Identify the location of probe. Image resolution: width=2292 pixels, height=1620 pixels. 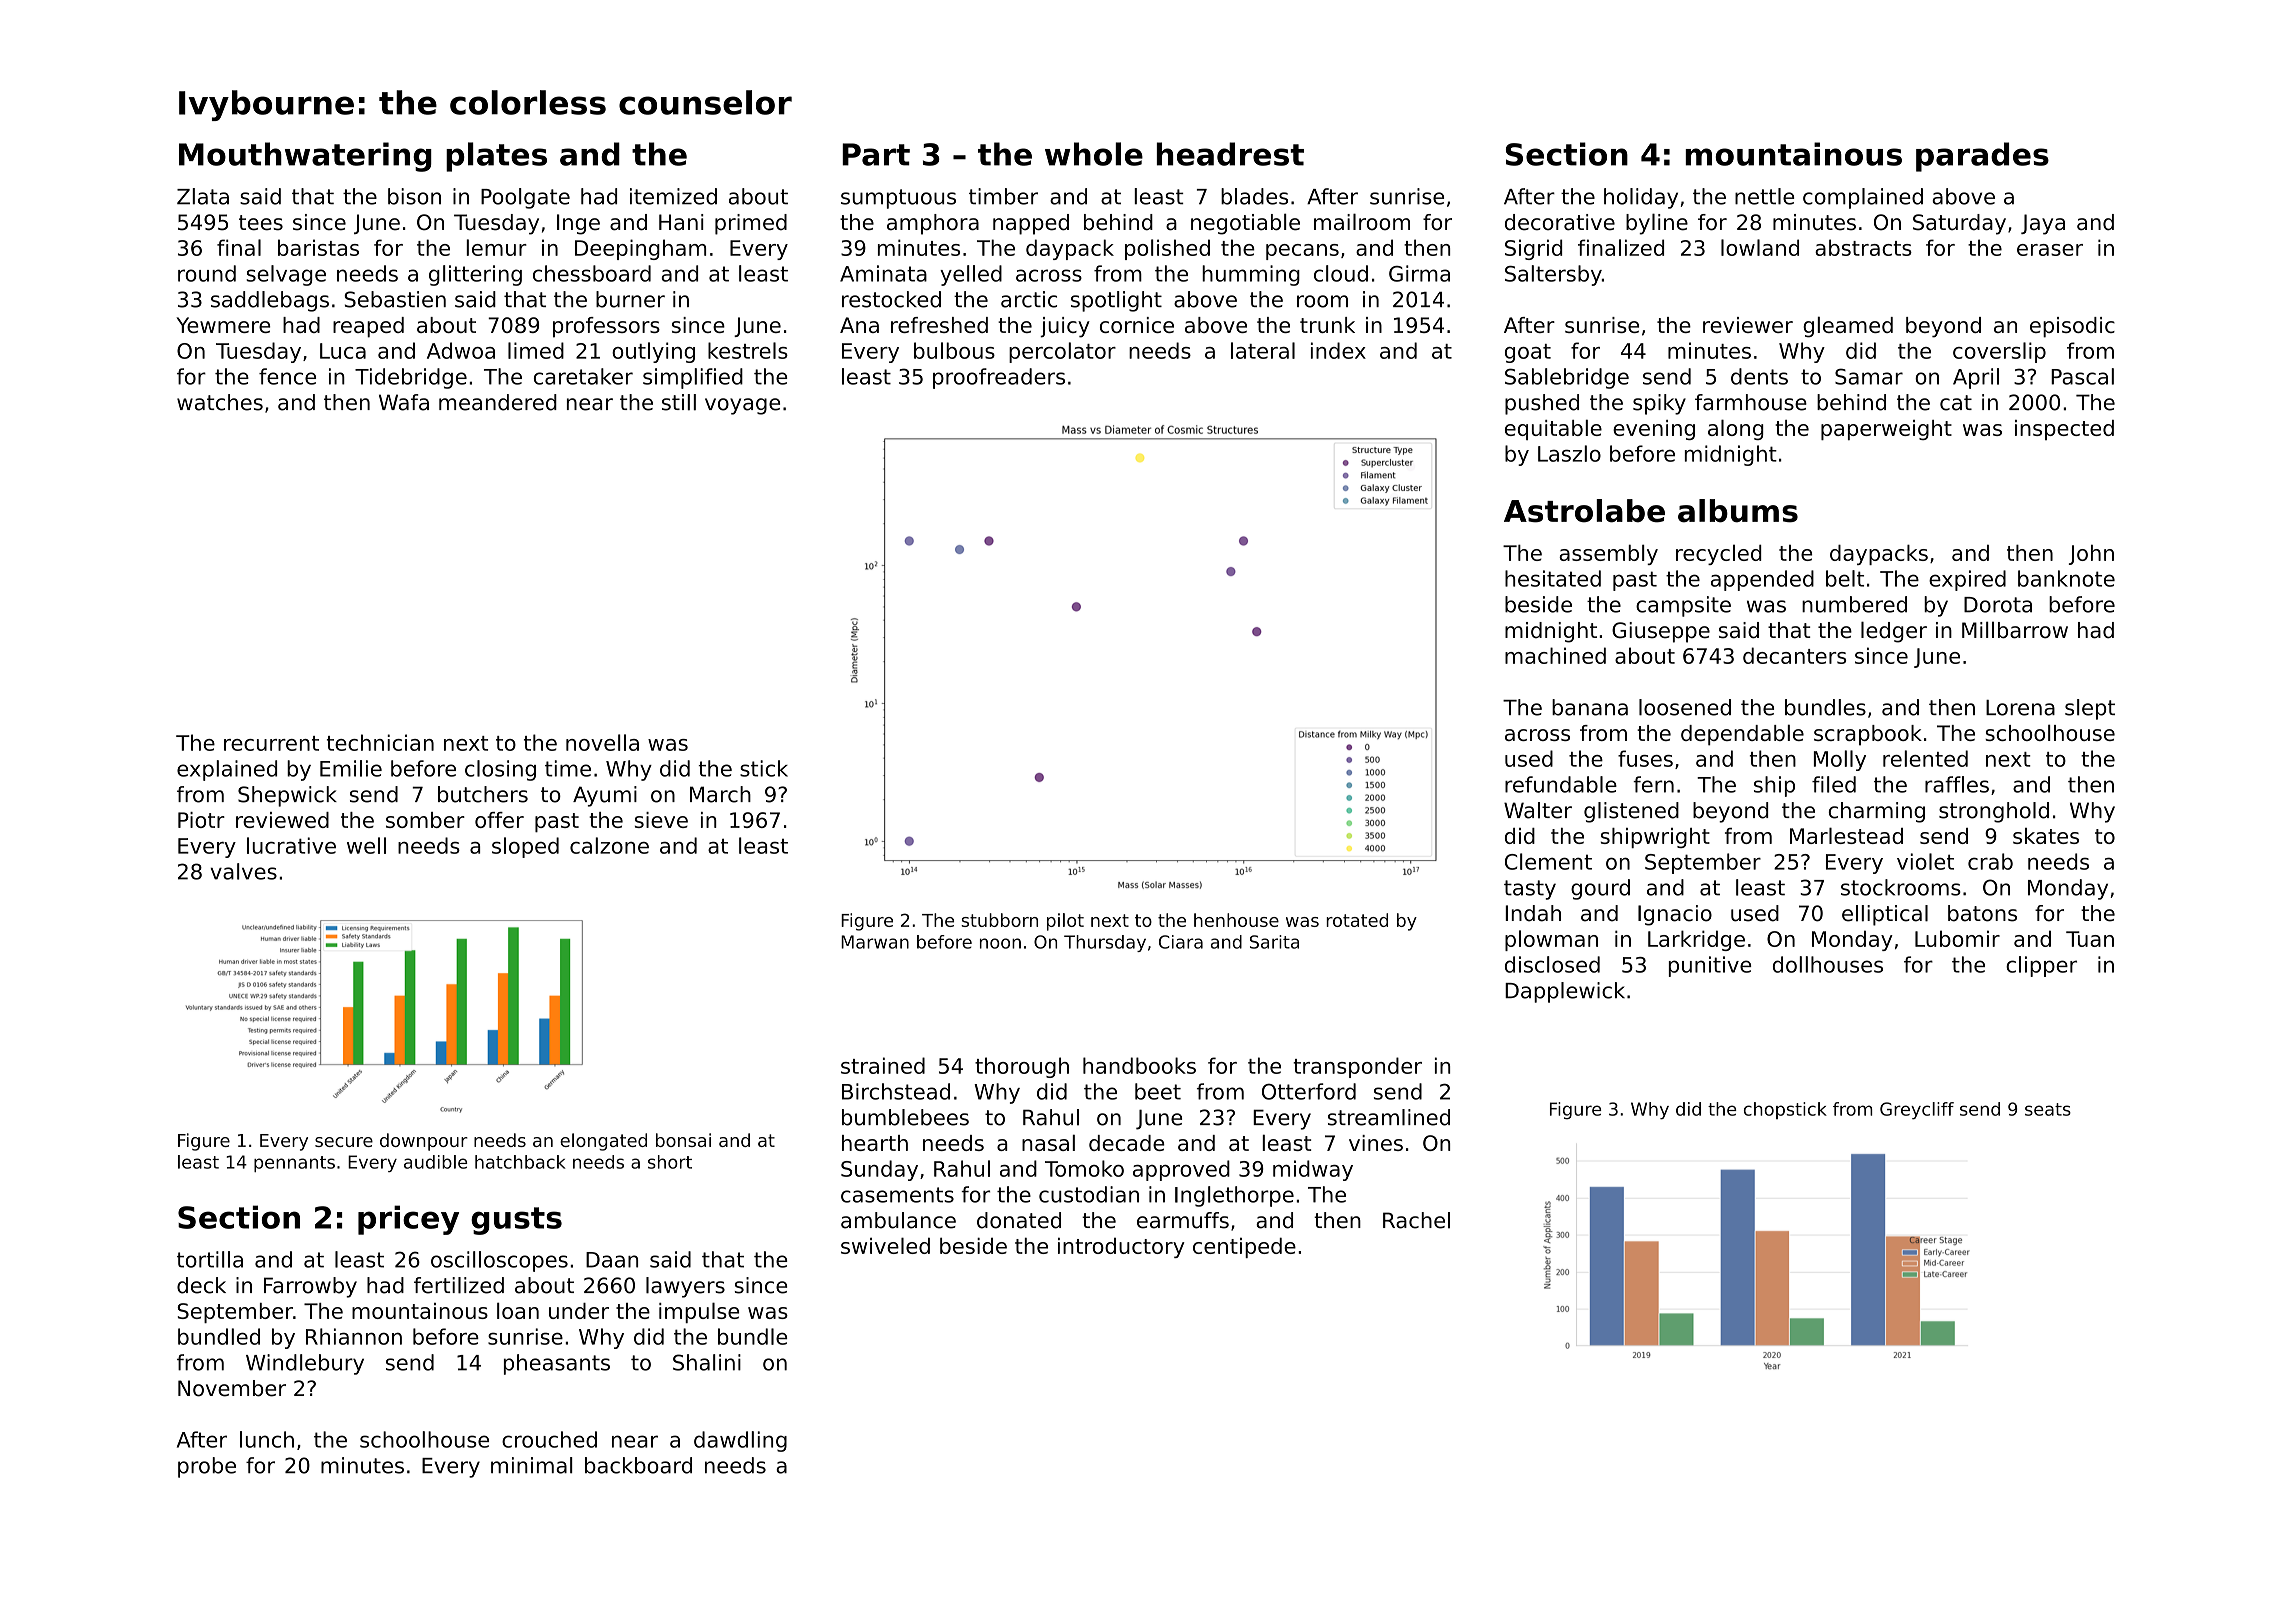
(207, 1467).
